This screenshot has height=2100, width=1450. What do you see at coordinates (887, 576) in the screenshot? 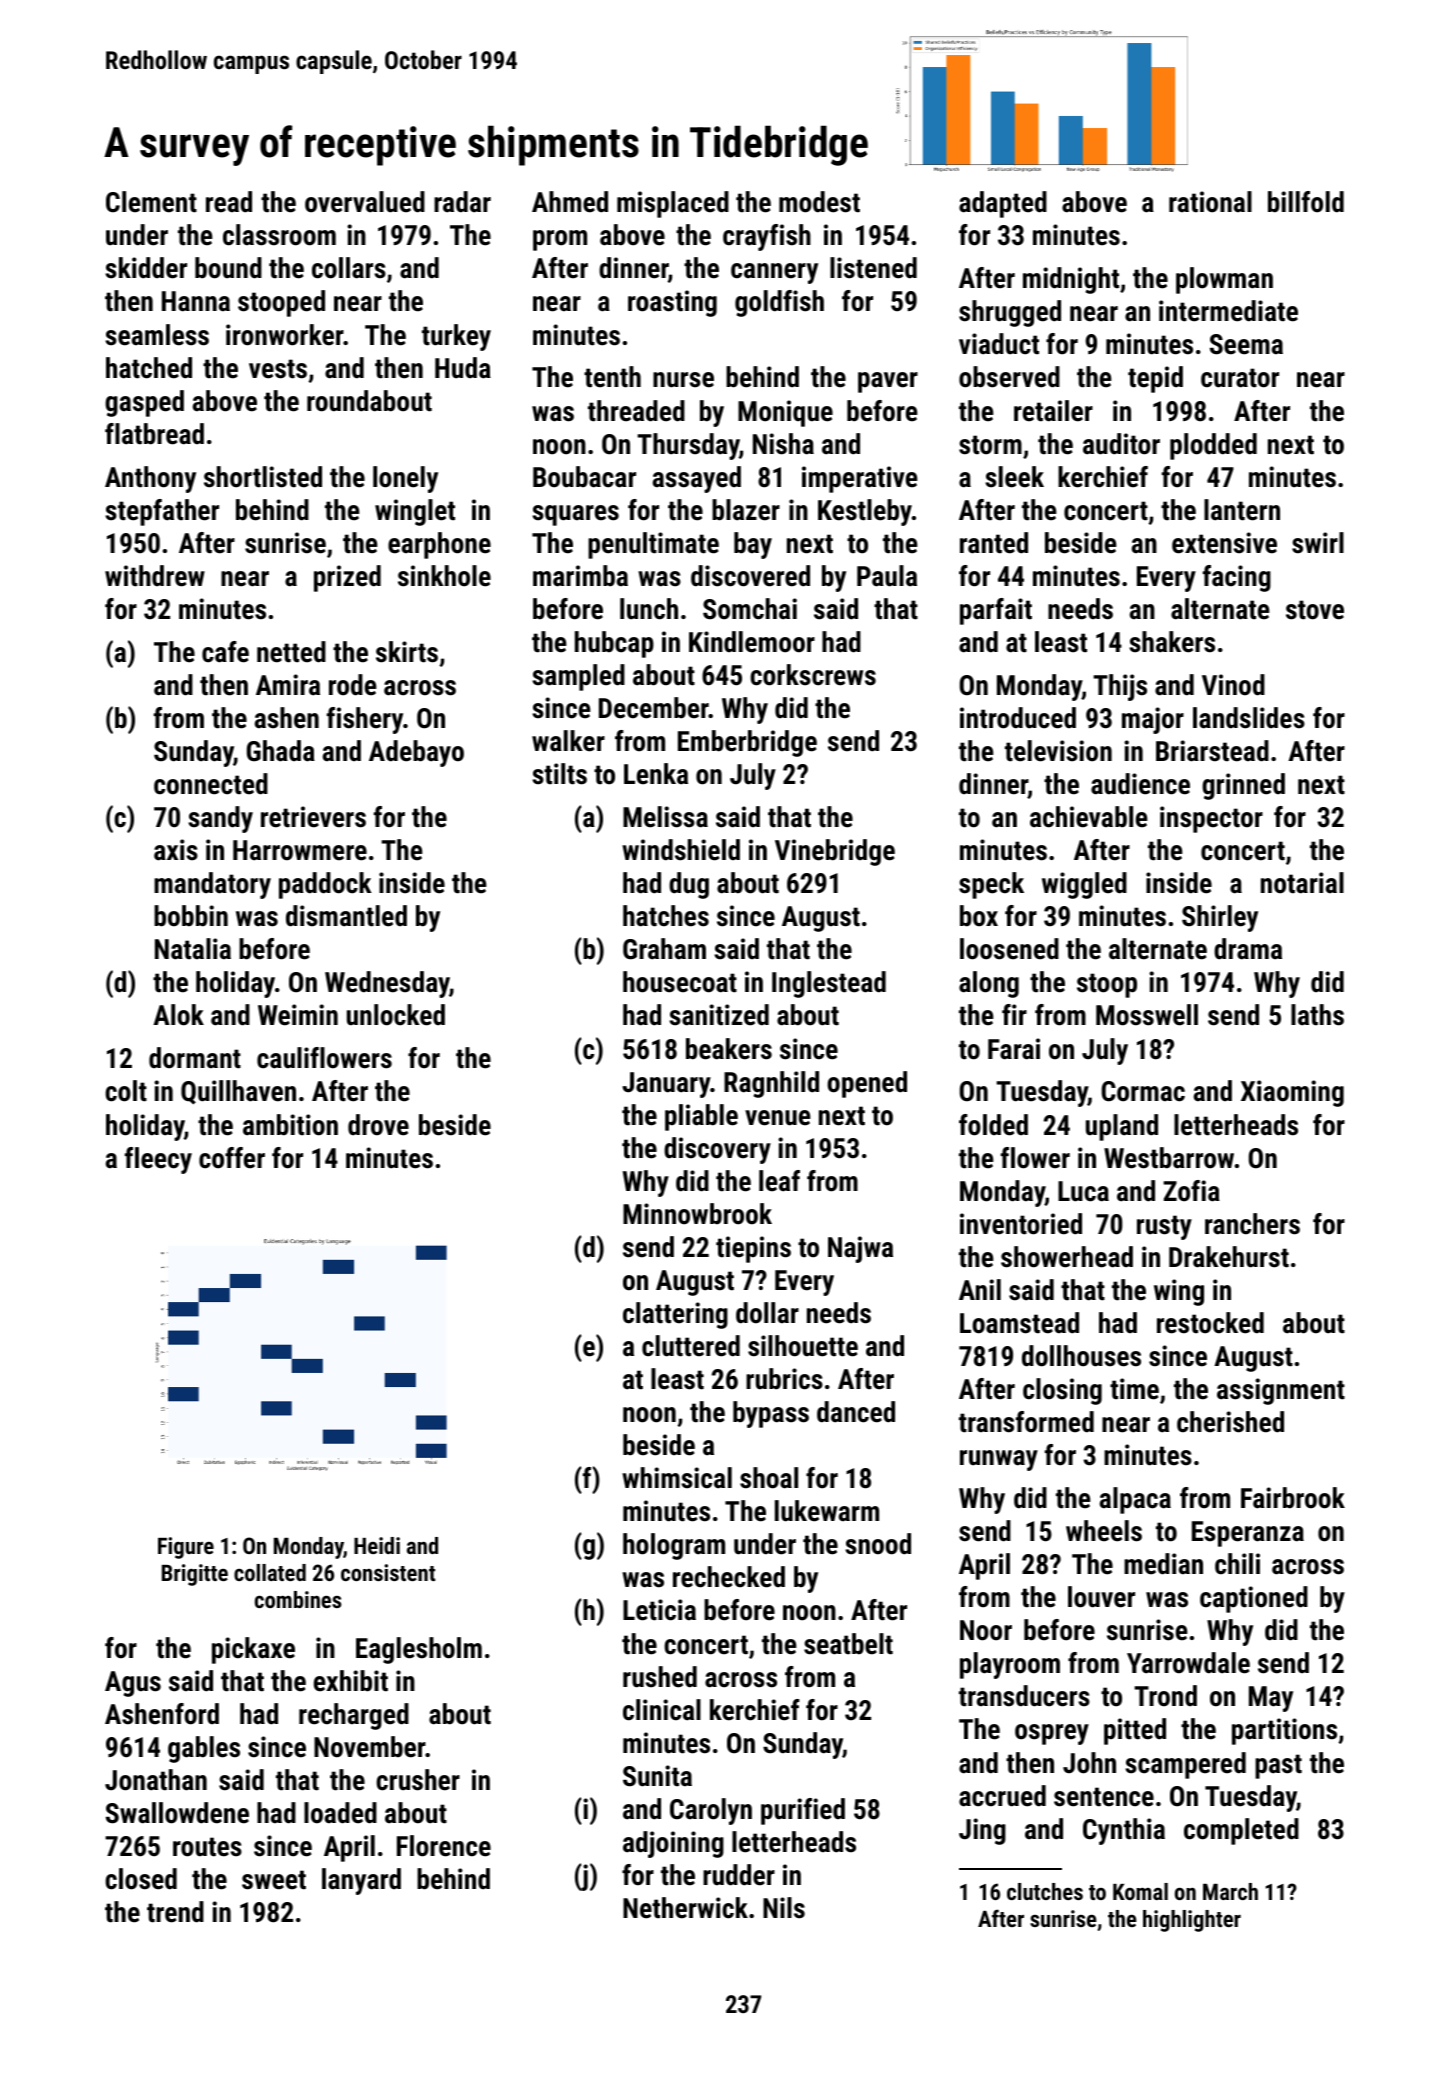
I see `Paula` at bounding box center [887, 576].
